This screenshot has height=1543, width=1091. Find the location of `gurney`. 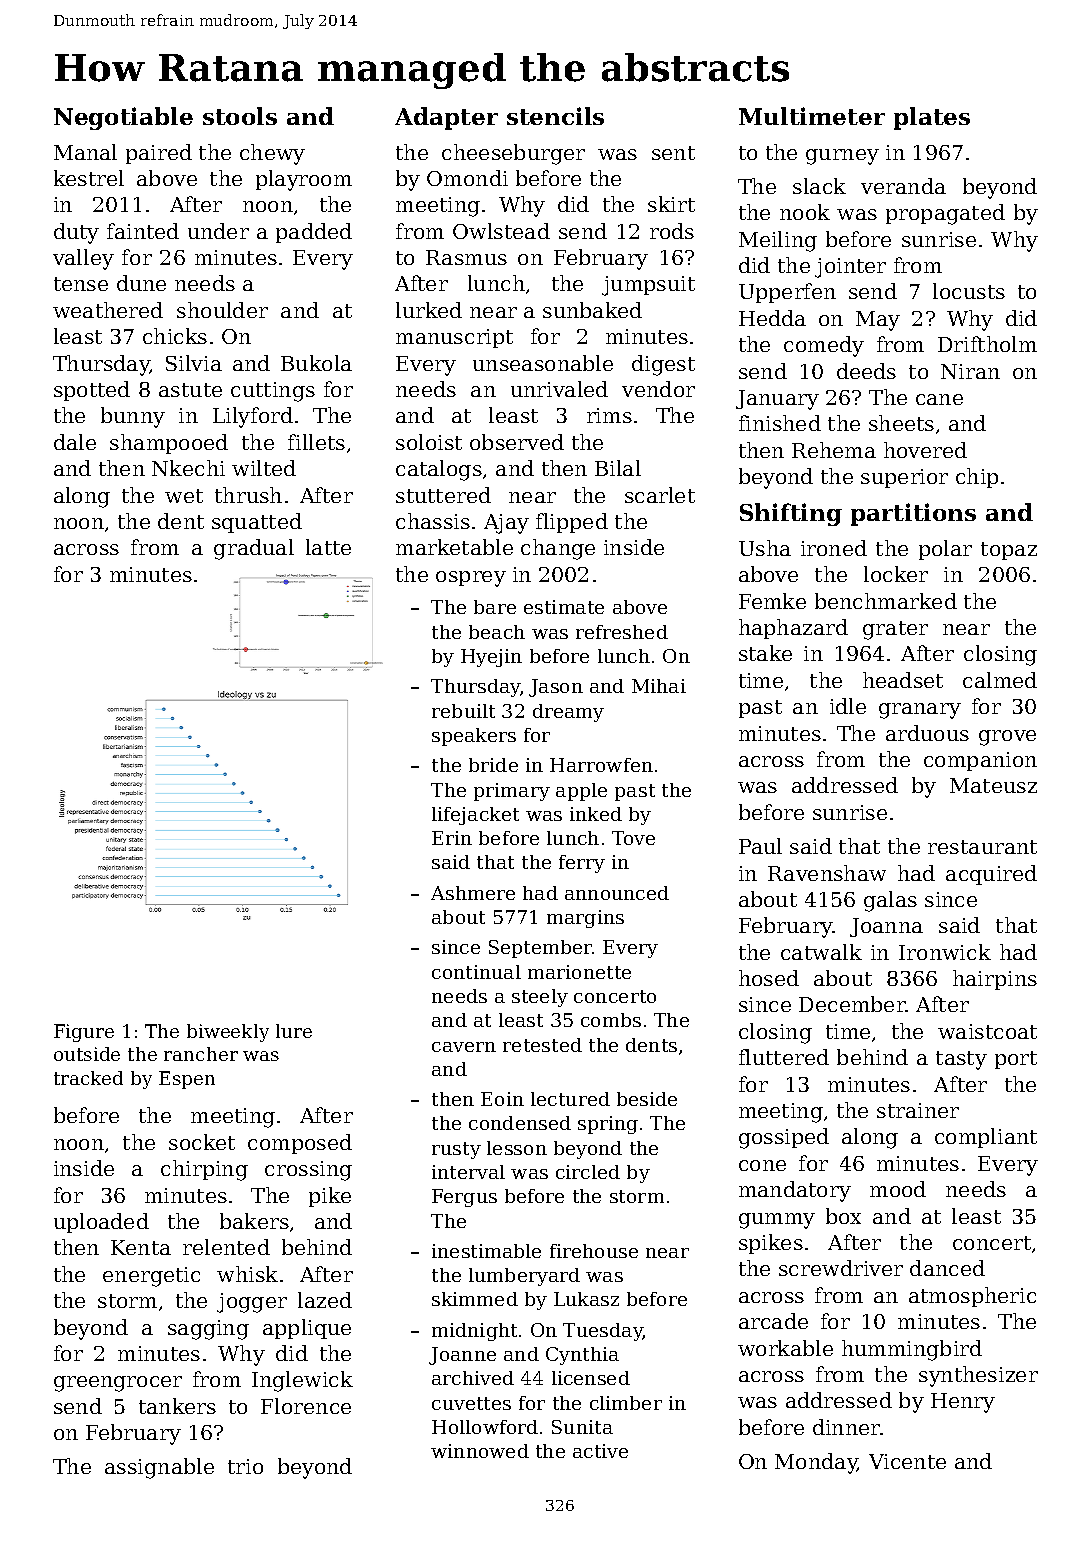

gurney is located at coordinates (842, 157).
